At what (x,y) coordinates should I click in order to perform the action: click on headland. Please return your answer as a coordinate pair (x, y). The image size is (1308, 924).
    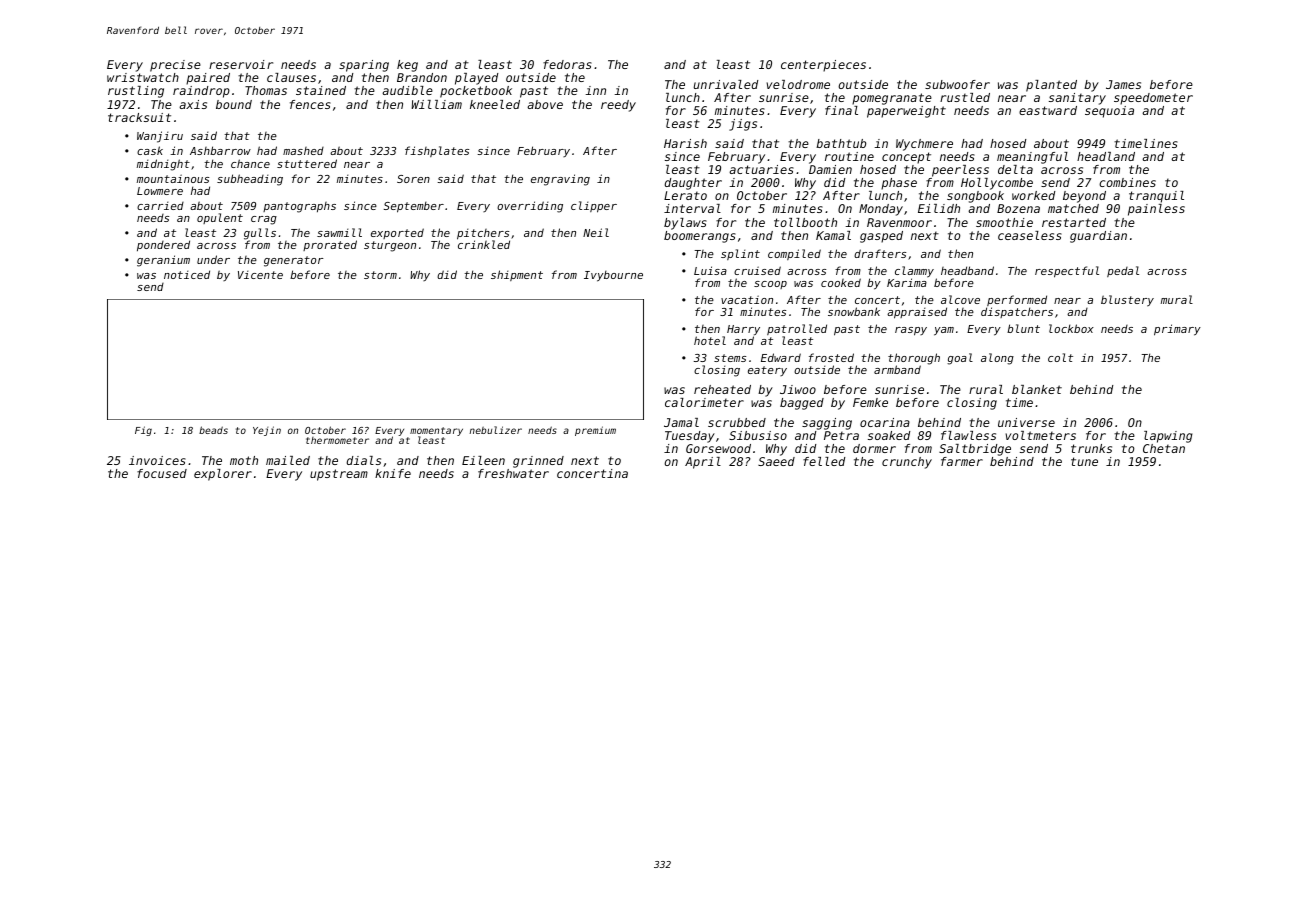
    Looking at the image, I should click on (1106, 156).
